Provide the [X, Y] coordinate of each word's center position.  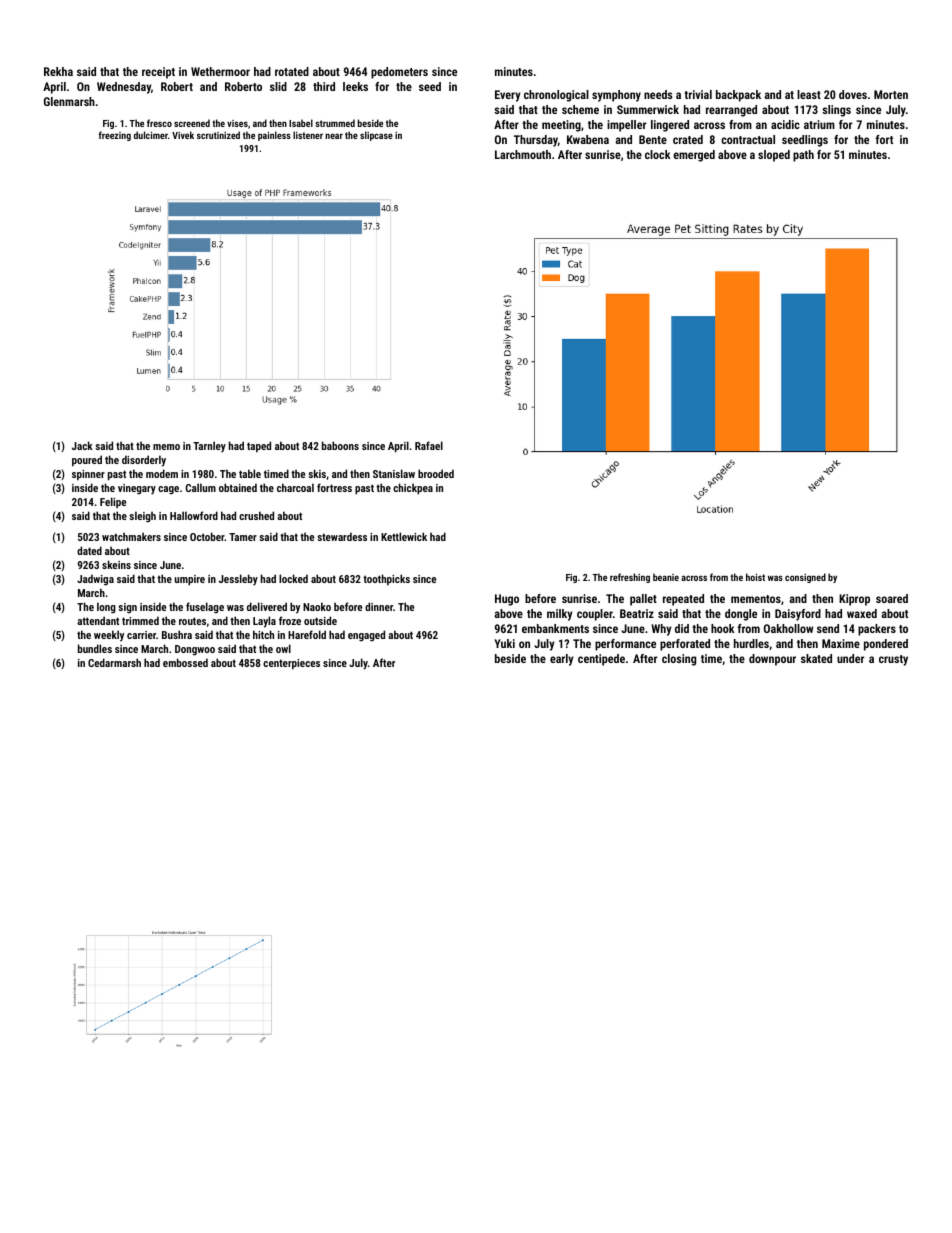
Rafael [429, 445]
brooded [436, 473]
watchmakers [131, 536]
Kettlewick [404, 536]
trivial [698, 94]
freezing [114, 136]
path [803, 156]
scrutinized [218, 135]
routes [192, 621]
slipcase [376, 136]
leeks [355, 86]
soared [892, 598]
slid [278, 86]
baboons [340, 445]
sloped [774, 156]
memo [166, 447]
